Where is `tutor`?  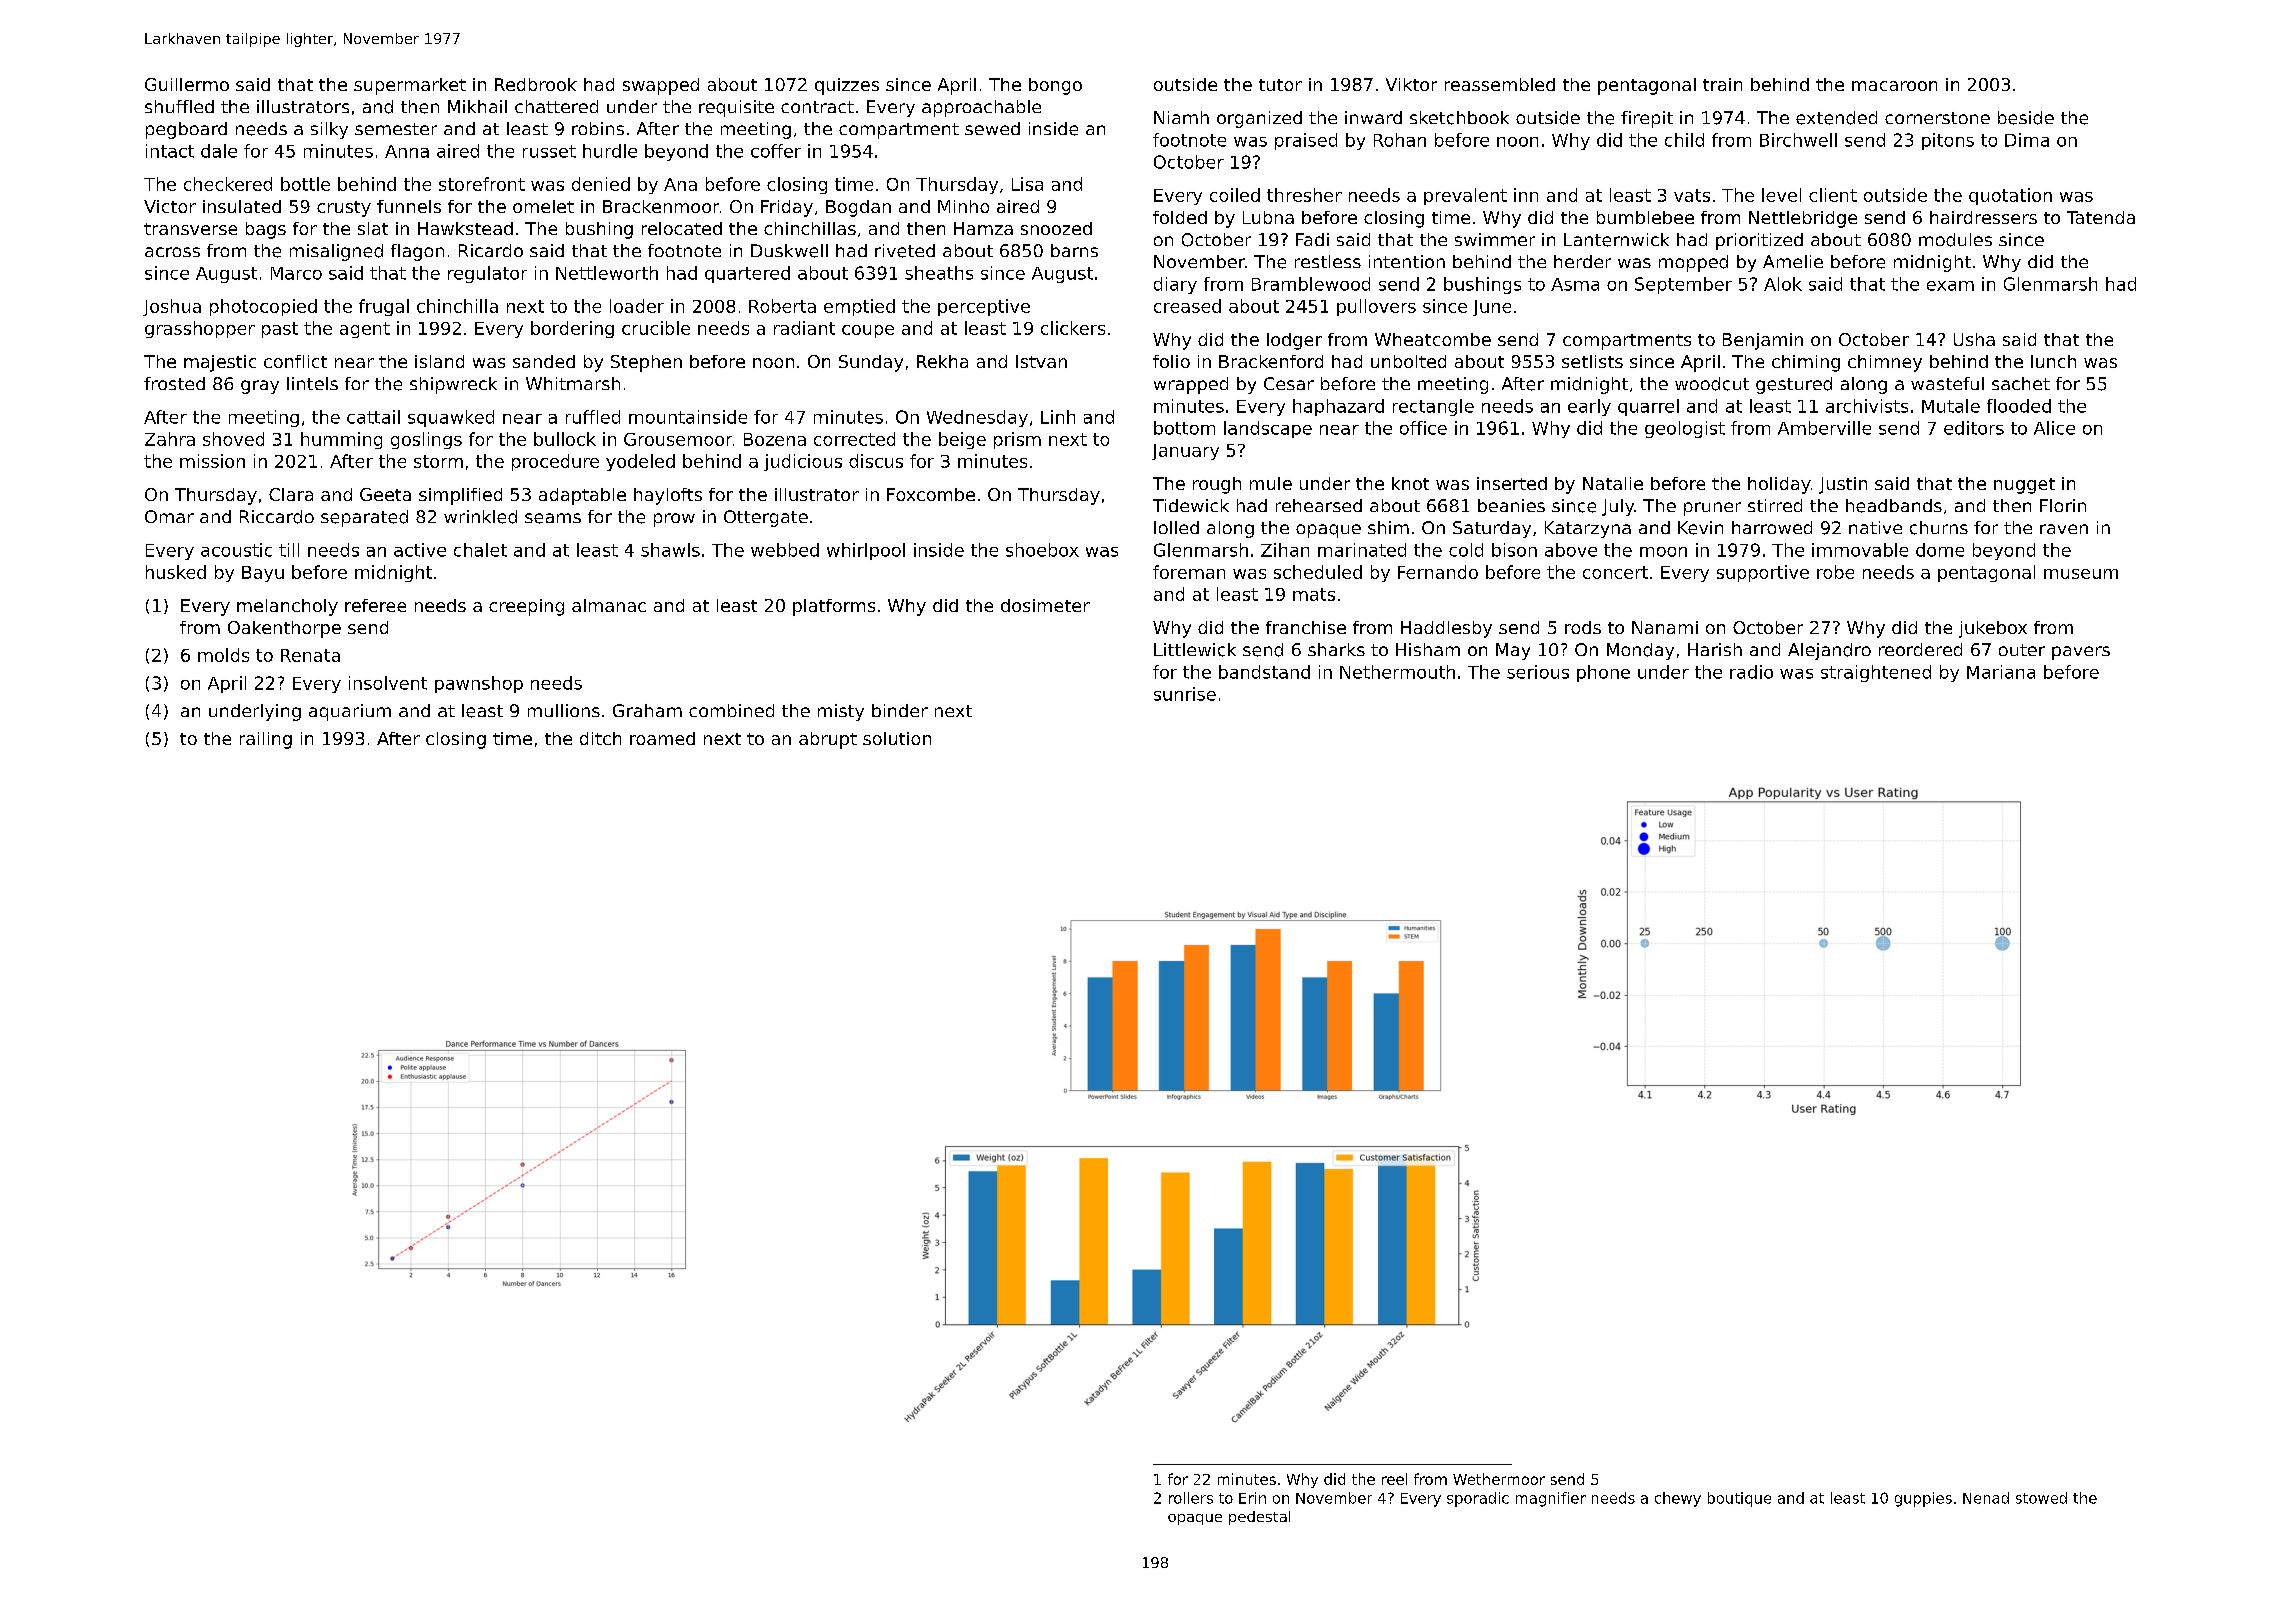 tutor is located at coordinates (1280, 85).
